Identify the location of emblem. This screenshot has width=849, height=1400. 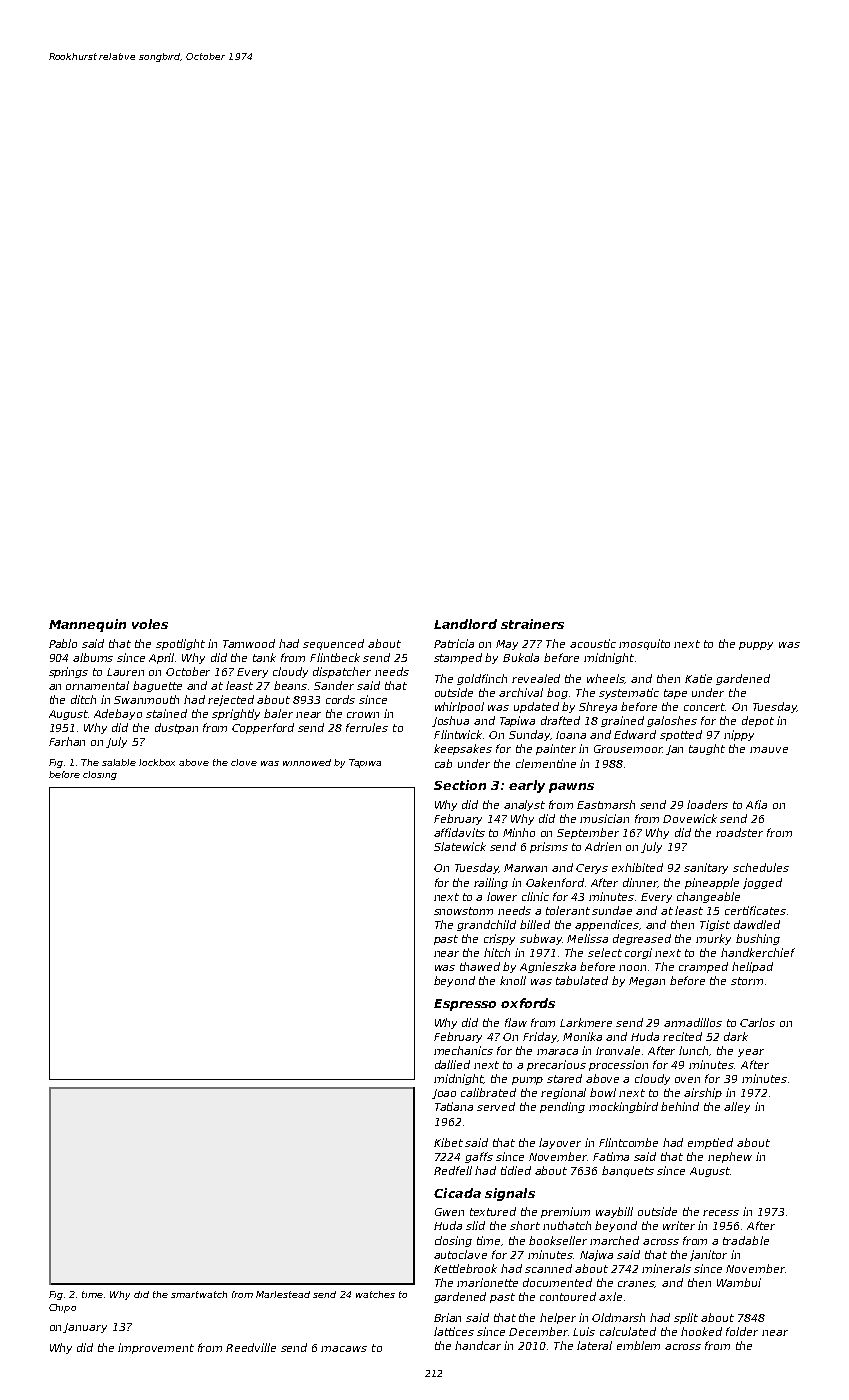
(638, 1345).
